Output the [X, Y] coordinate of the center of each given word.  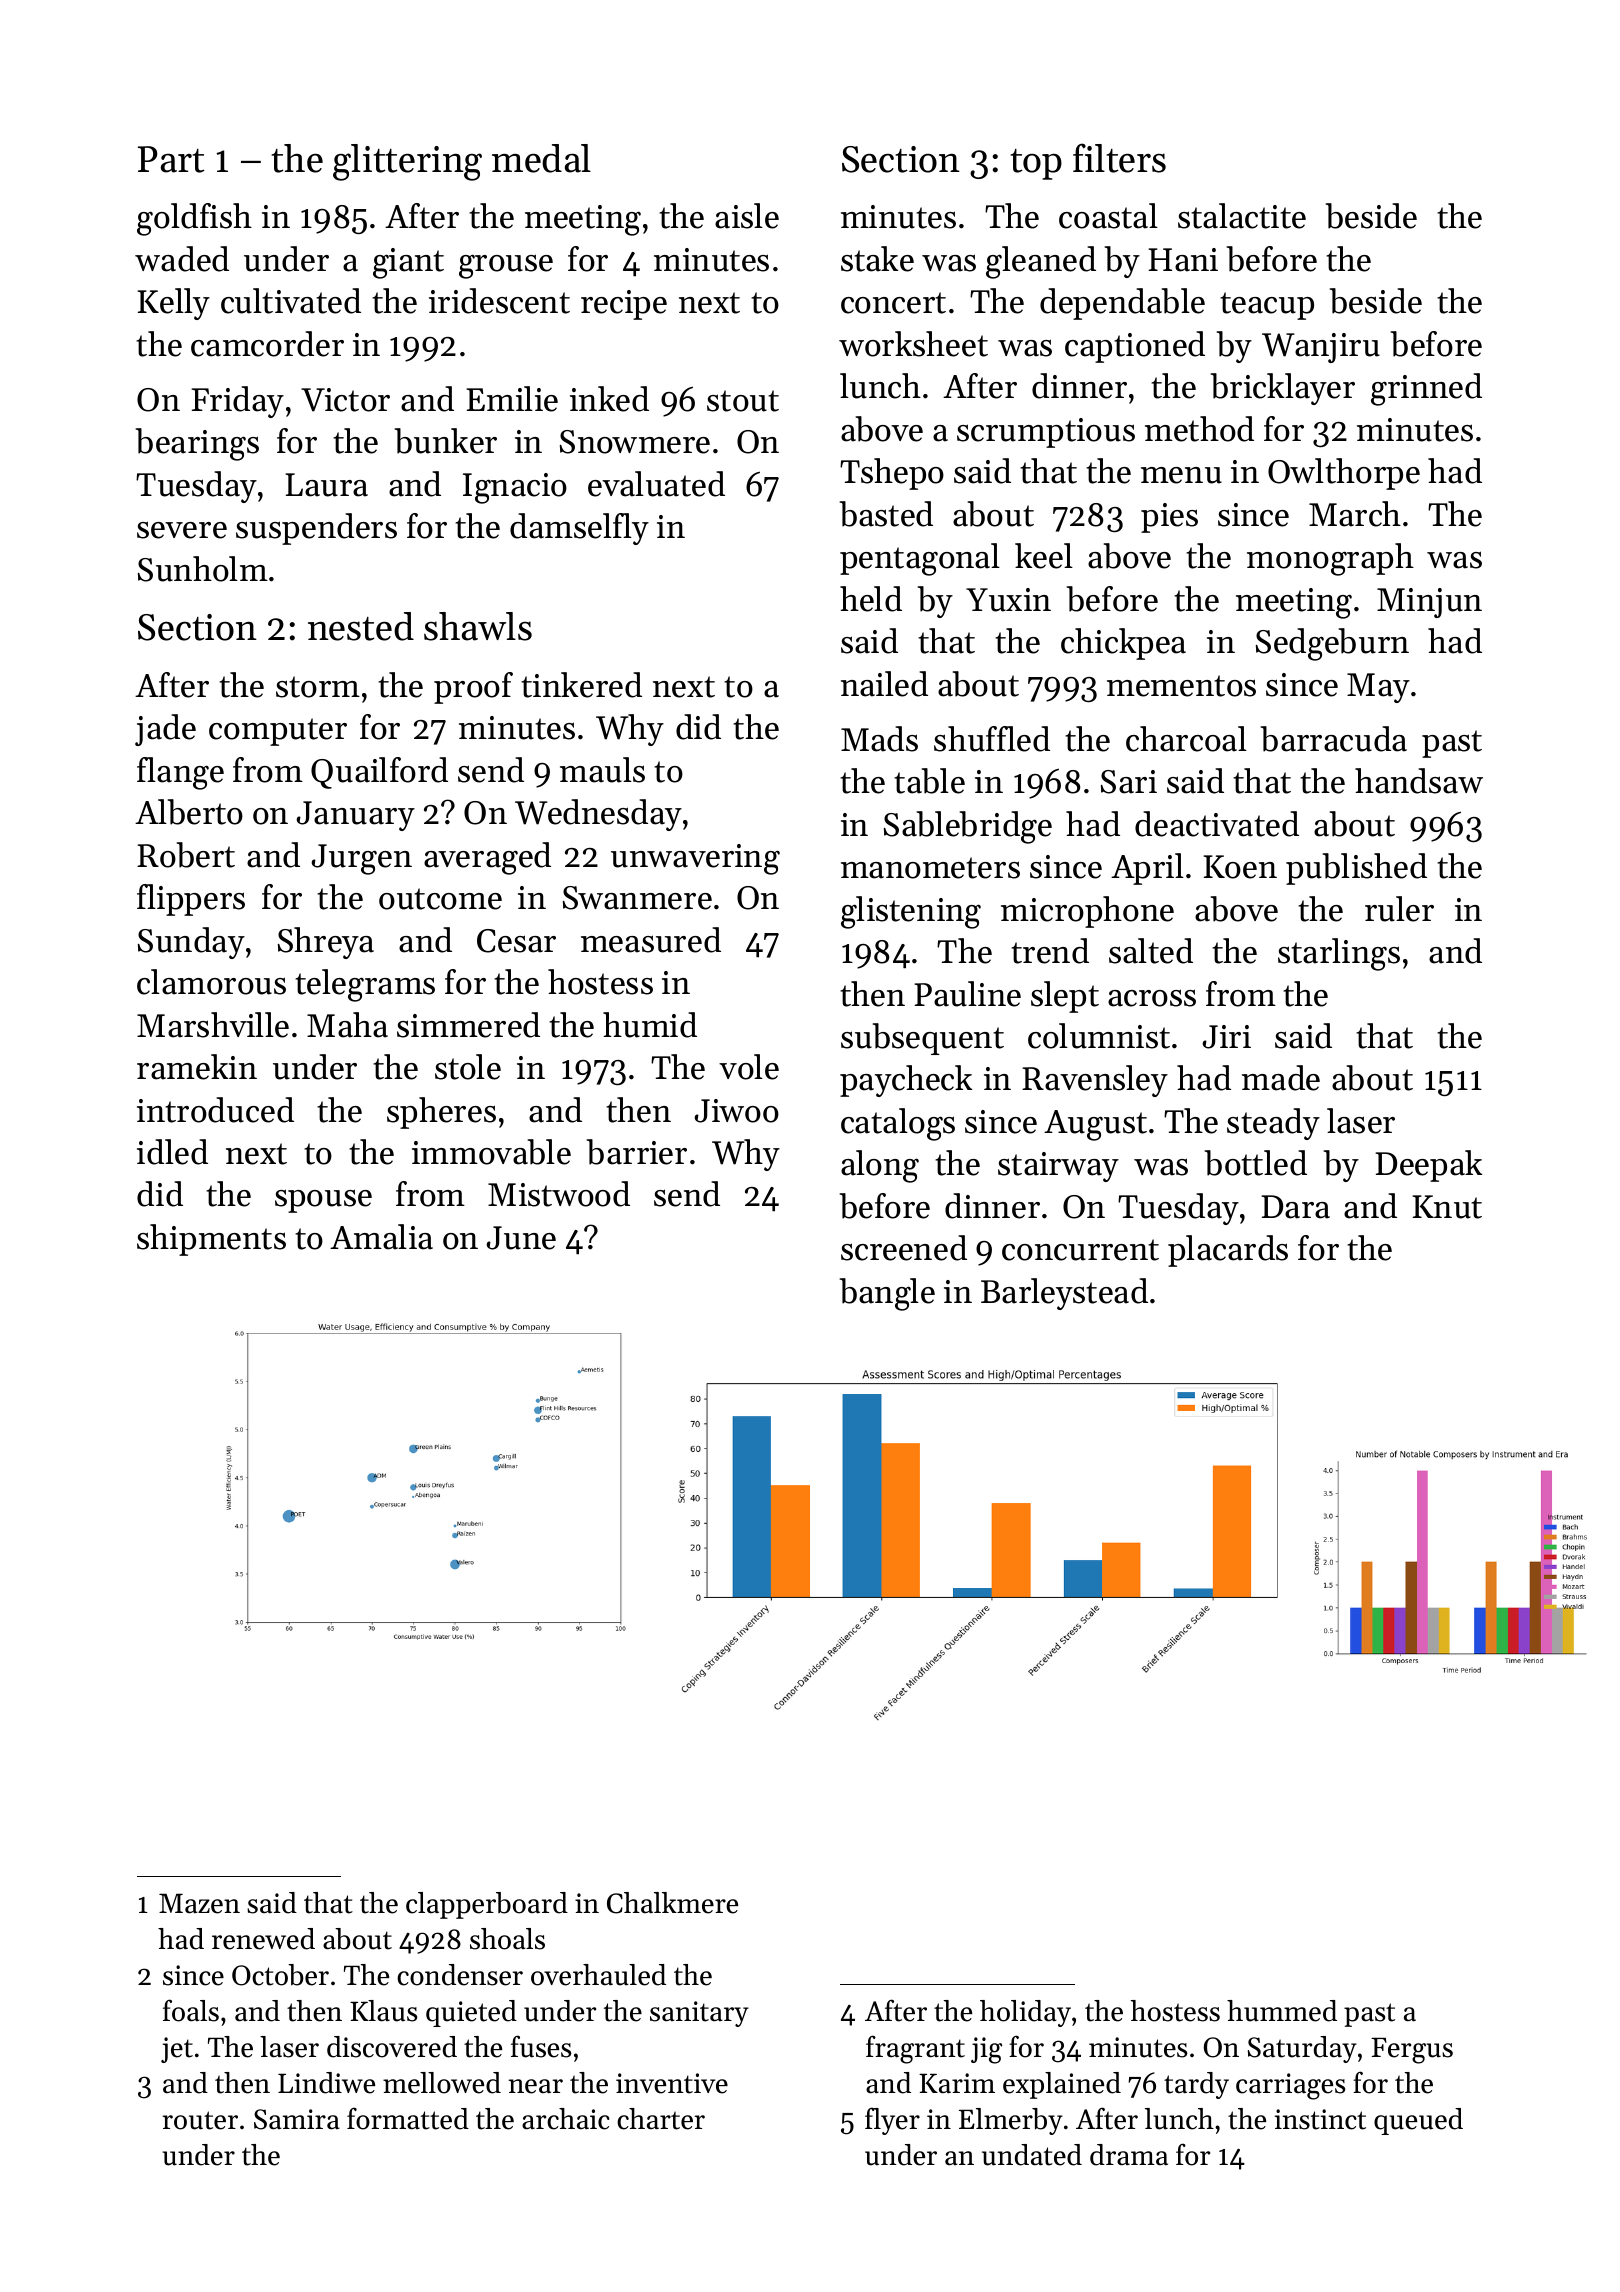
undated [1032, 2155]
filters [1119, 158]
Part [171, 159]
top [1036, 164]
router [200, 2120]
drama [1129, 2155]
